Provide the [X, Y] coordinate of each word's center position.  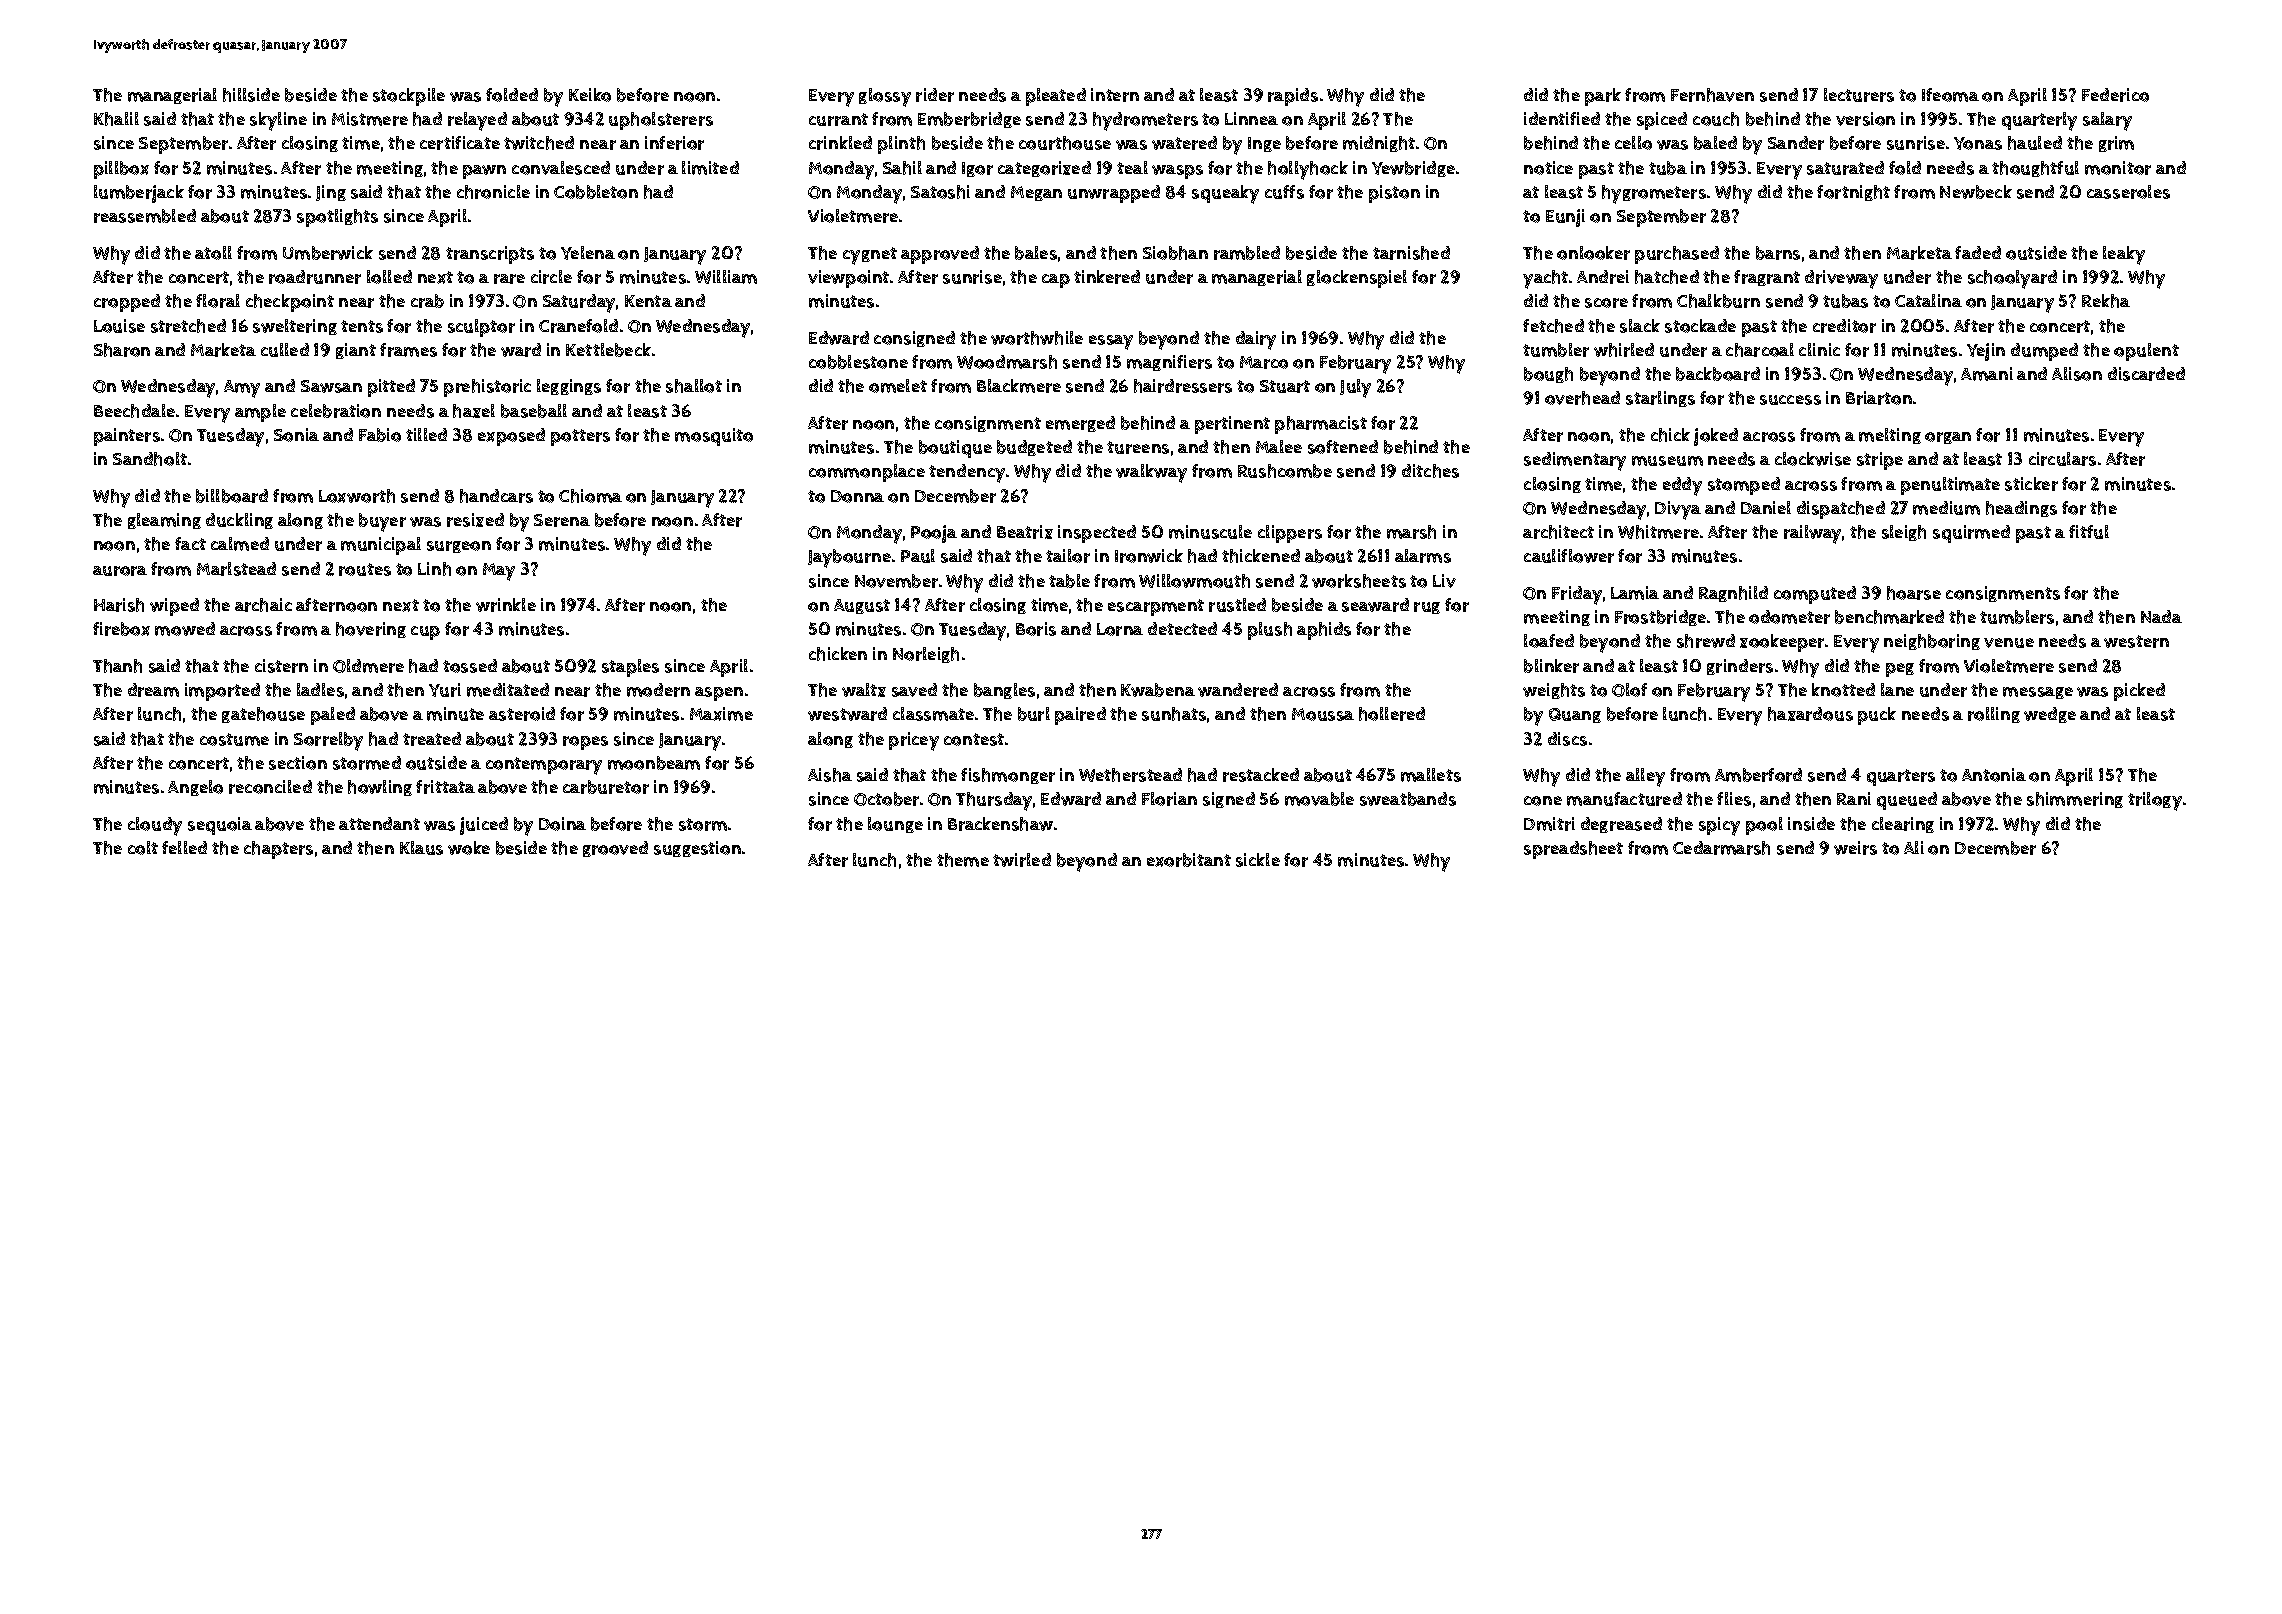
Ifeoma [1950, 95]
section [298, 763]
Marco [1264, 362]
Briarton [1879, 398]
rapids [1293, 97]
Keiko [590, 95]
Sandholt [150, 459]
